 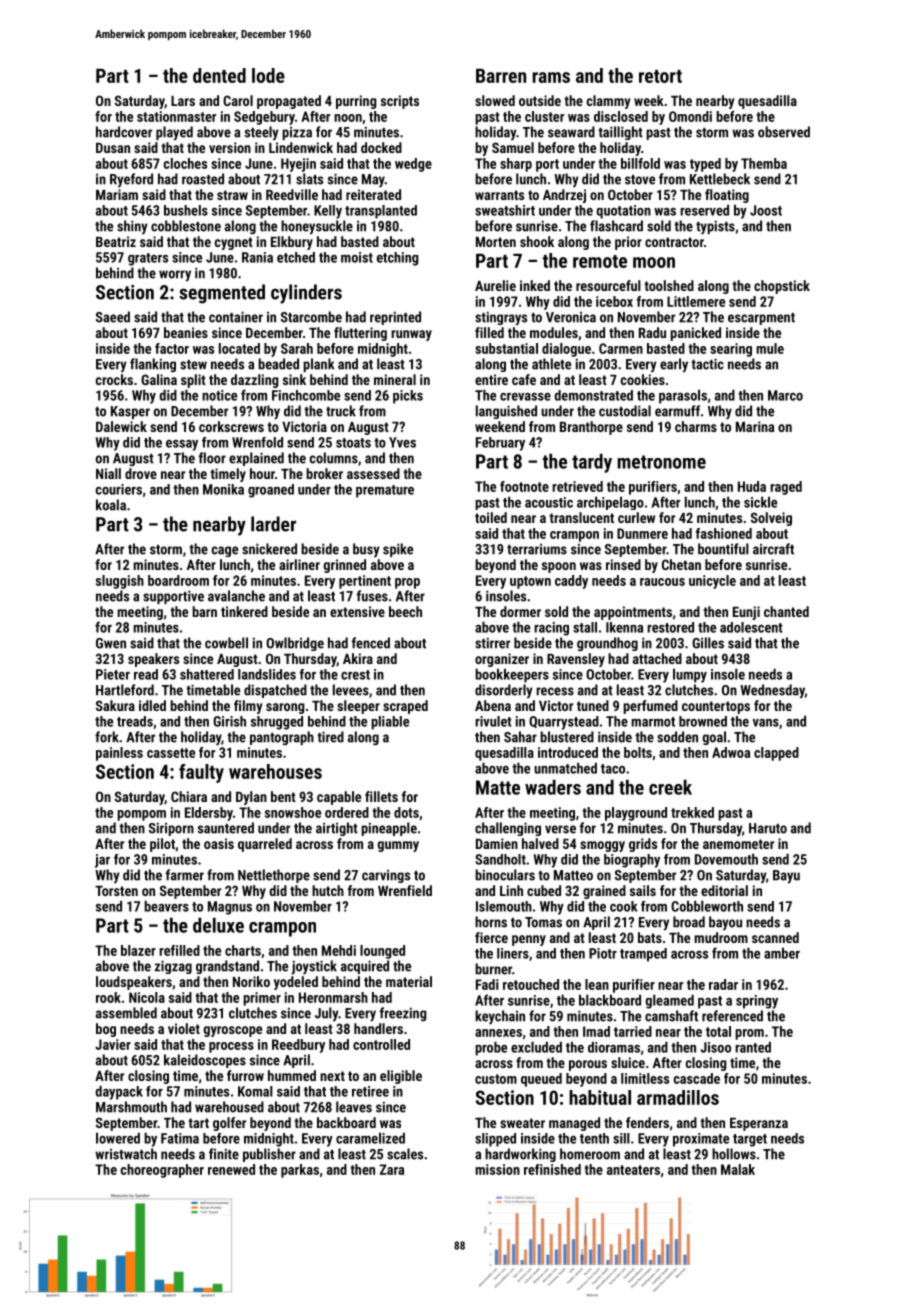 I want to click on material, so click(x=409, y=981).
